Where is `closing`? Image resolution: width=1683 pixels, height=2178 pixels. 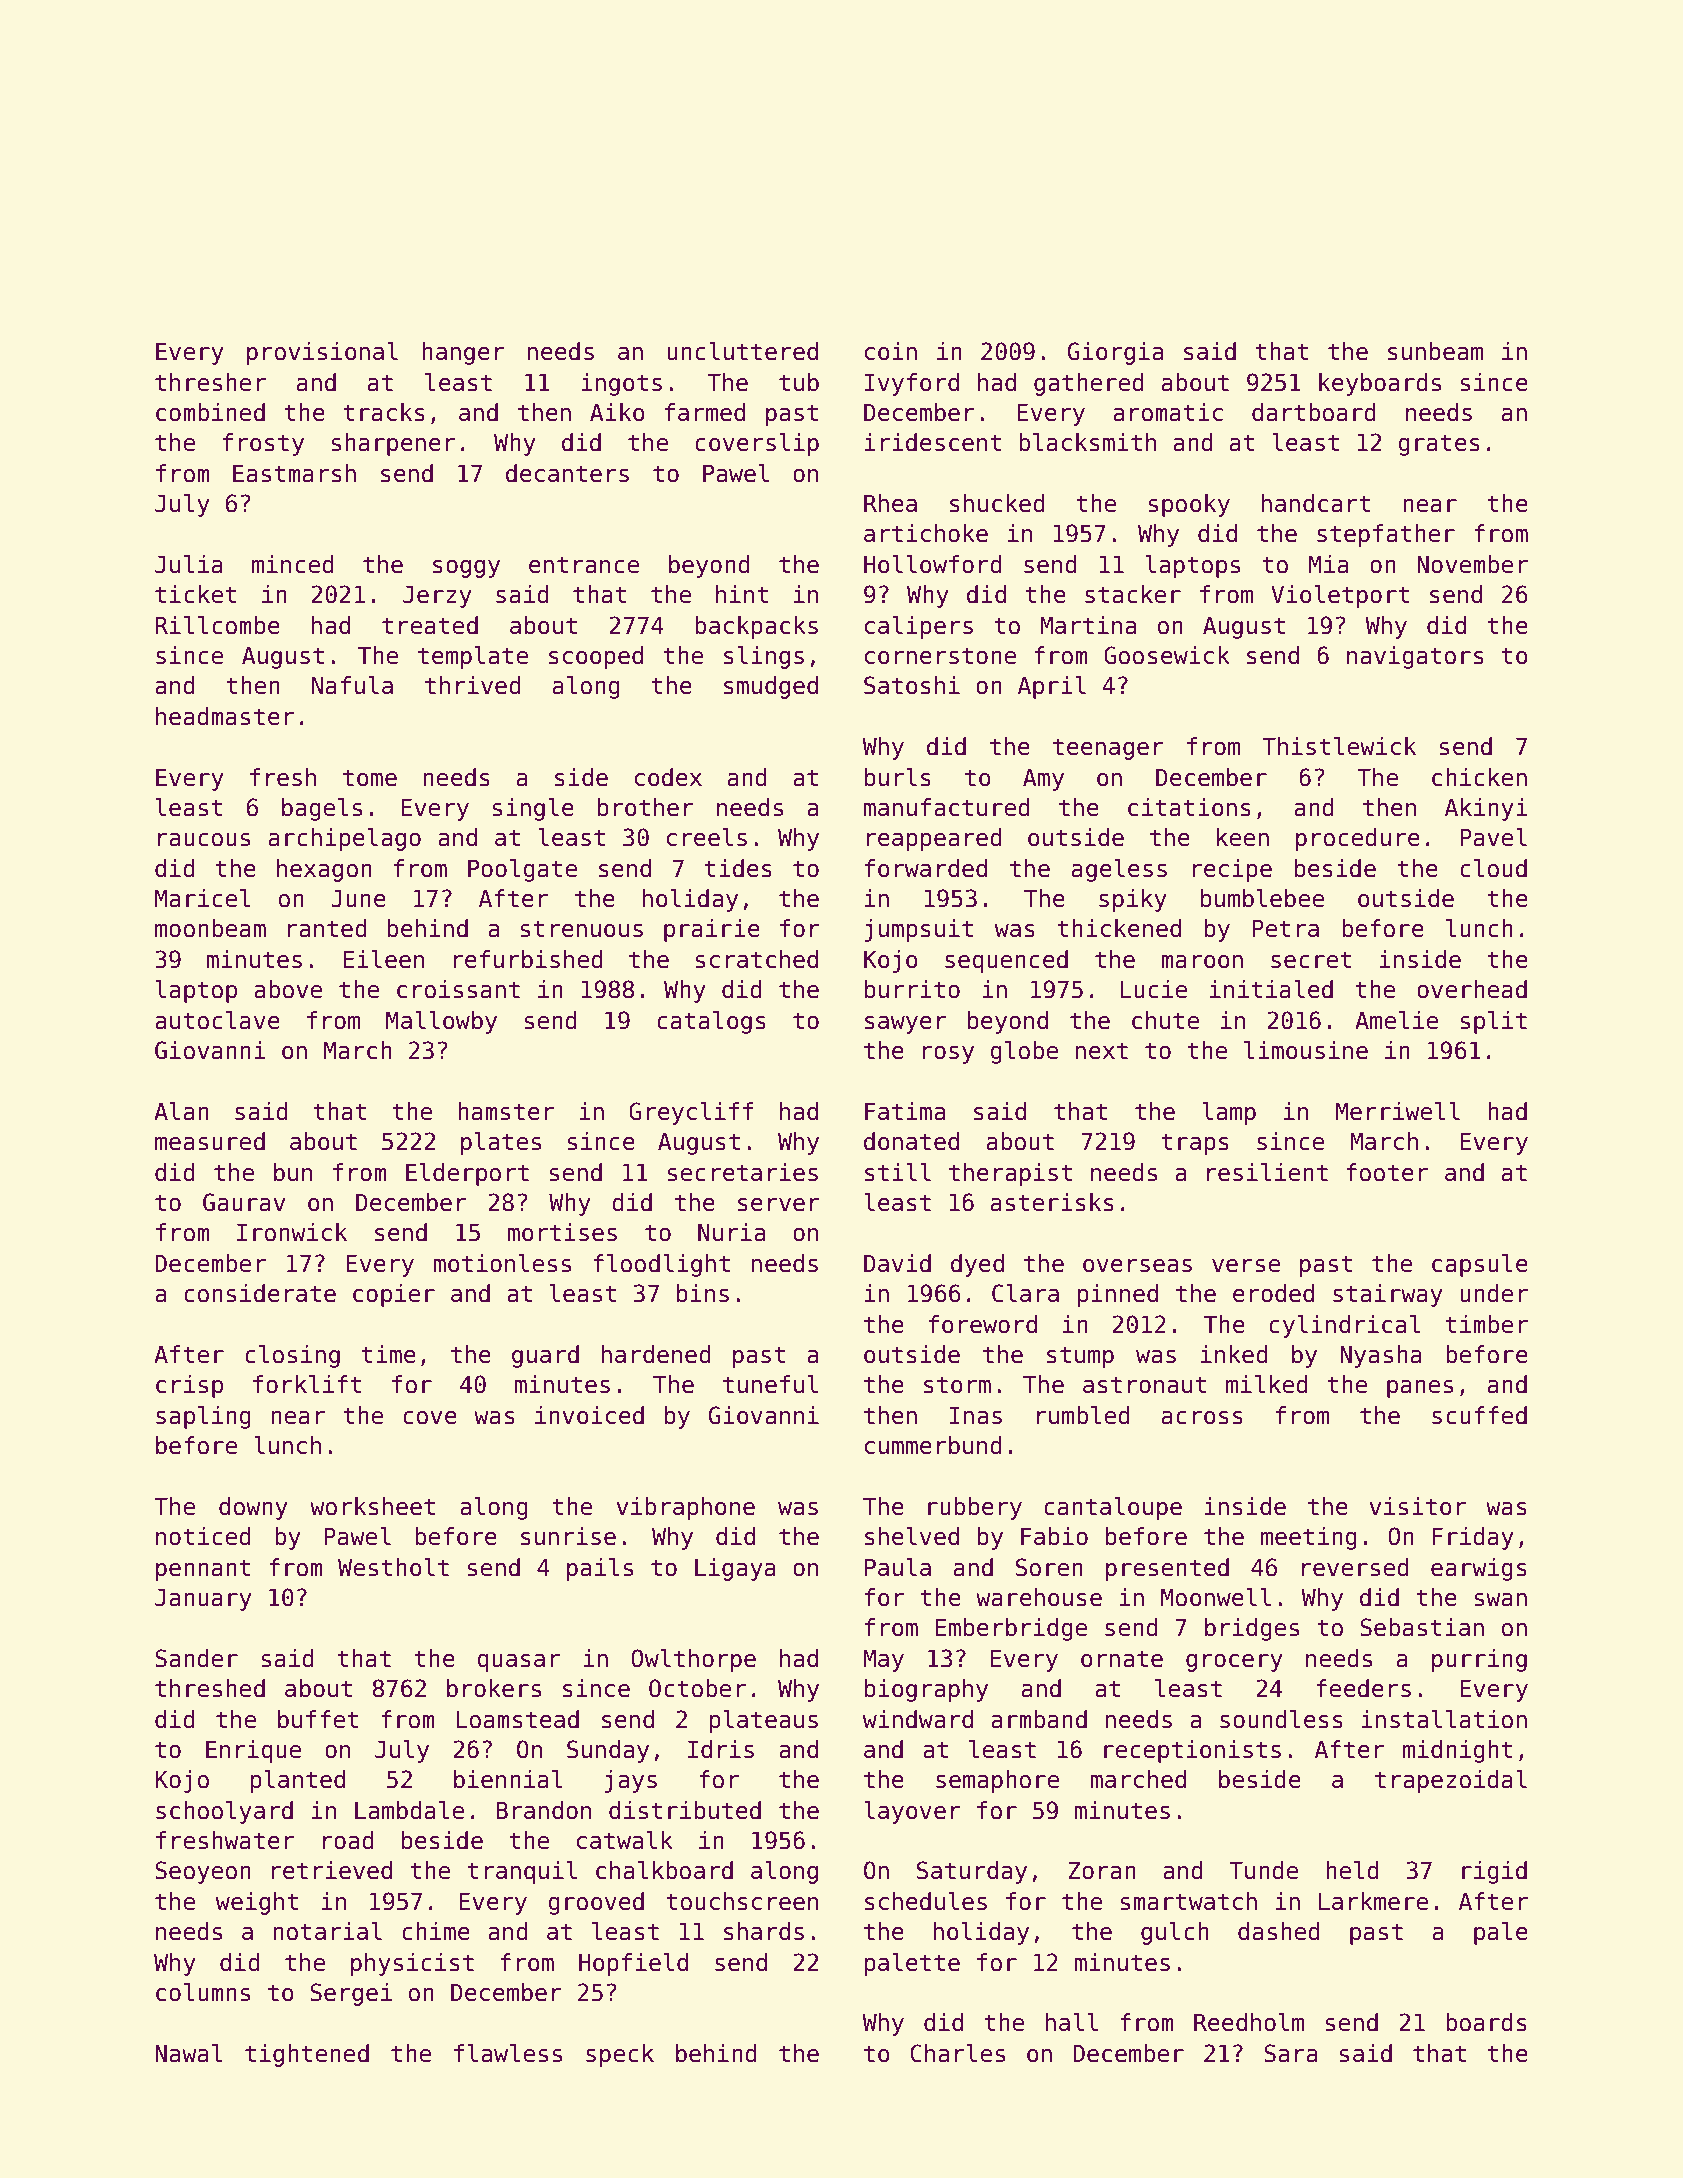 closing is located at coordinates (292, 1356).
